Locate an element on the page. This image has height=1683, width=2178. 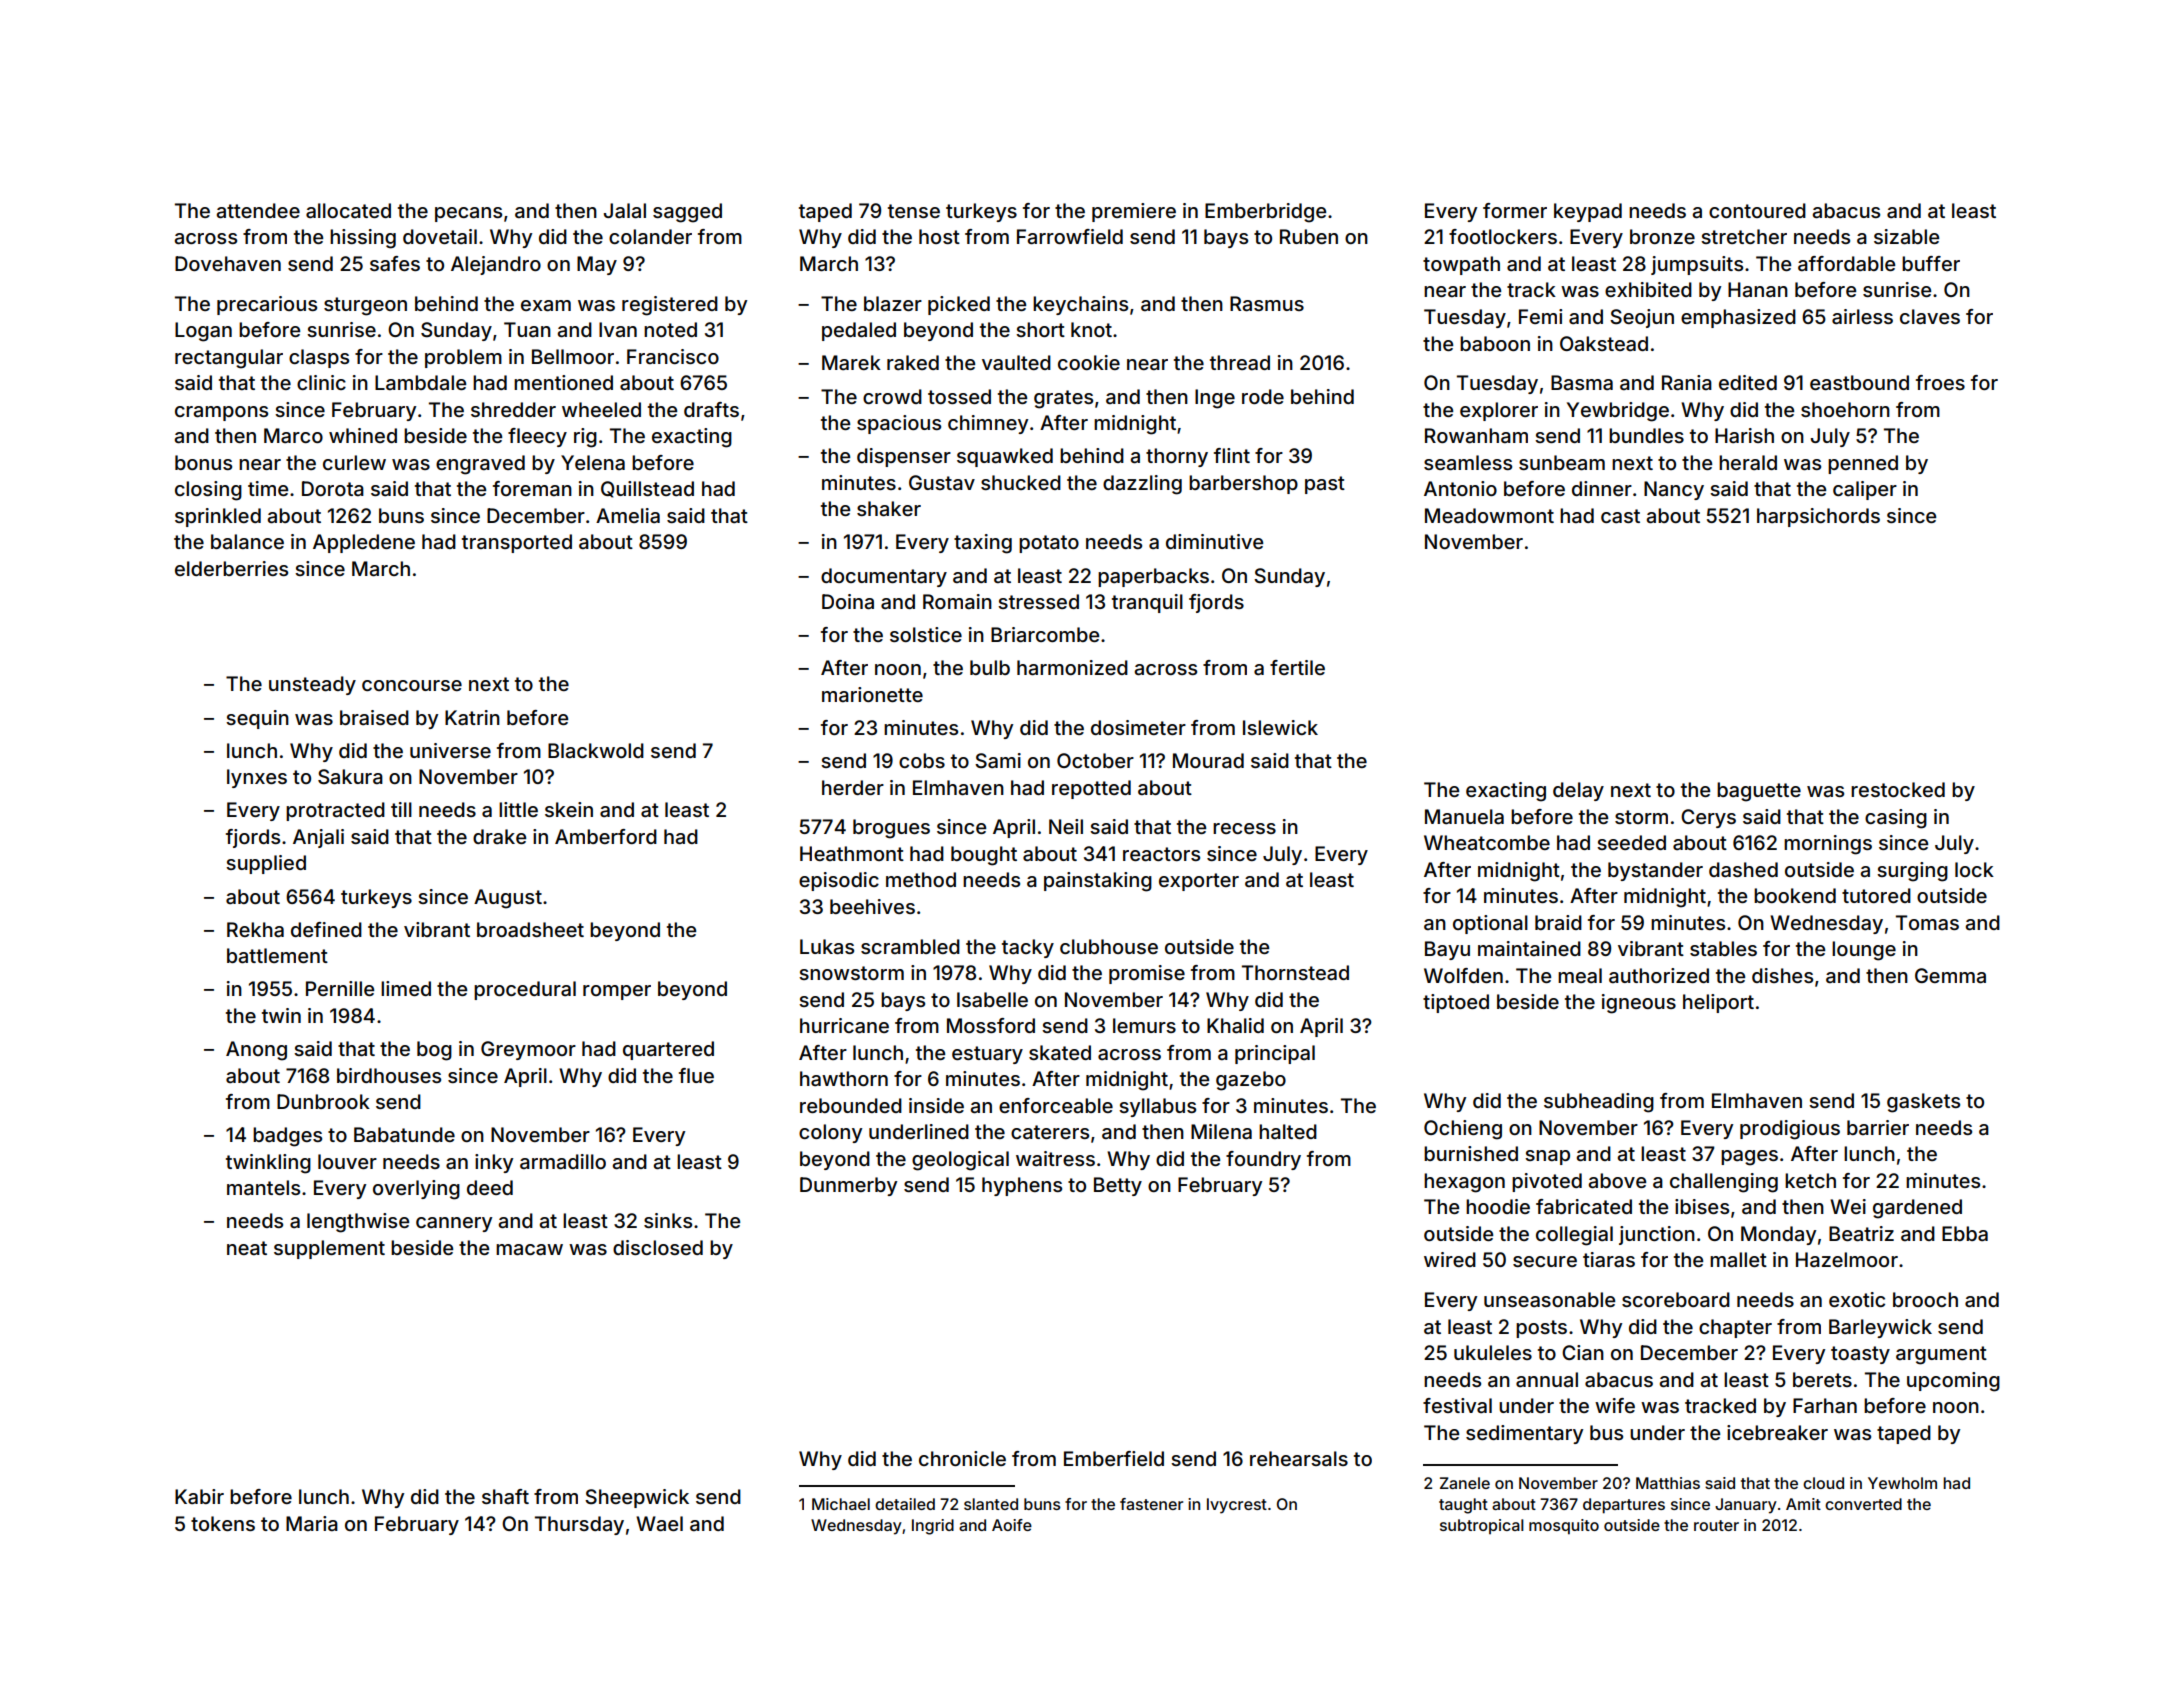
raked is located at coordinates (913, 362).
